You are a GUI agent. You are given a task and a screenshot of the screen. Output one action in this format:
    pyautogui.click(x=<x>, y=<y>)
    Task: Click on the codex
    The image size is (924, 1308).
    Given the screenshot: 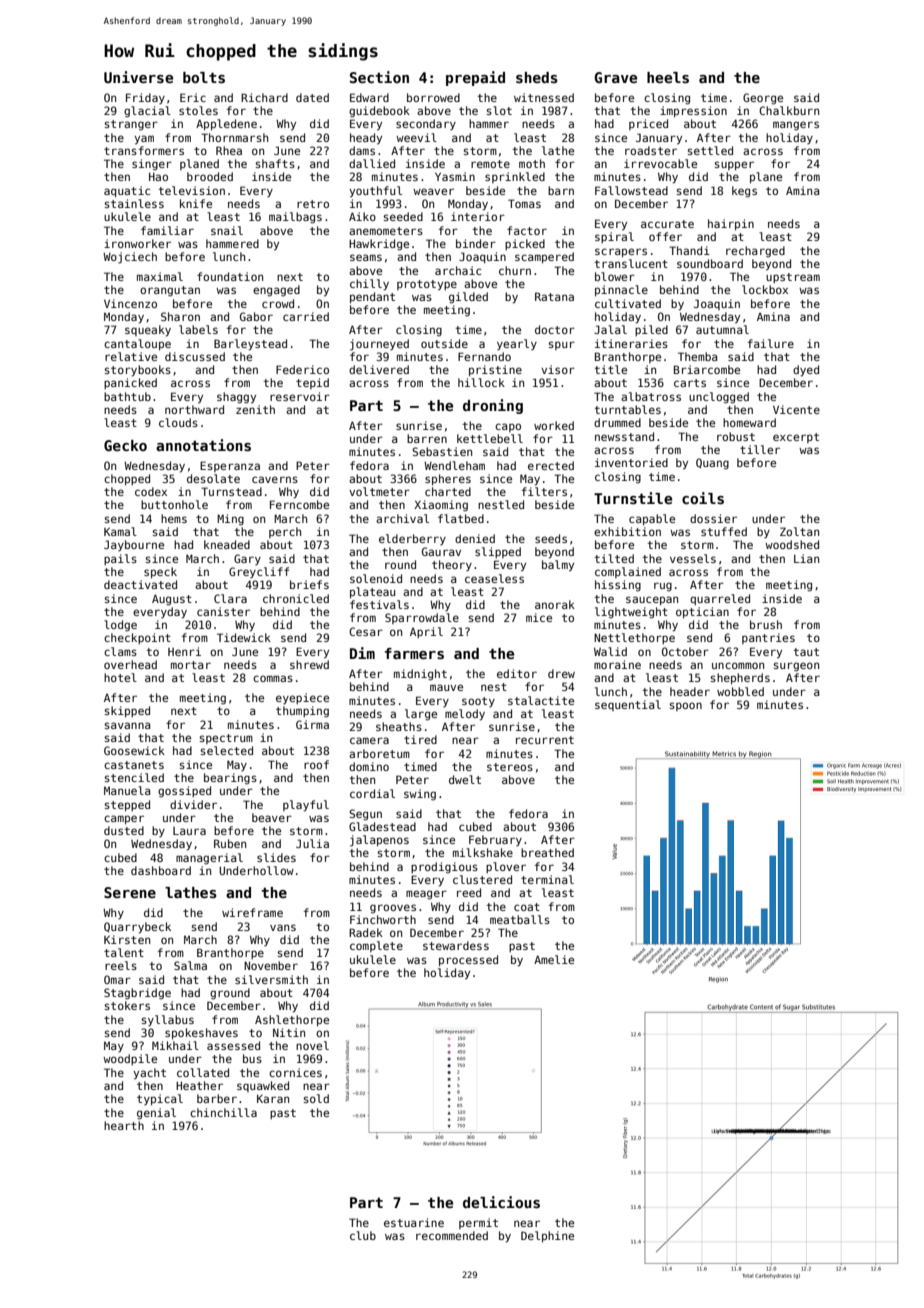 What is the action you would take?
    pyautogui.click(x=151, y=491)
